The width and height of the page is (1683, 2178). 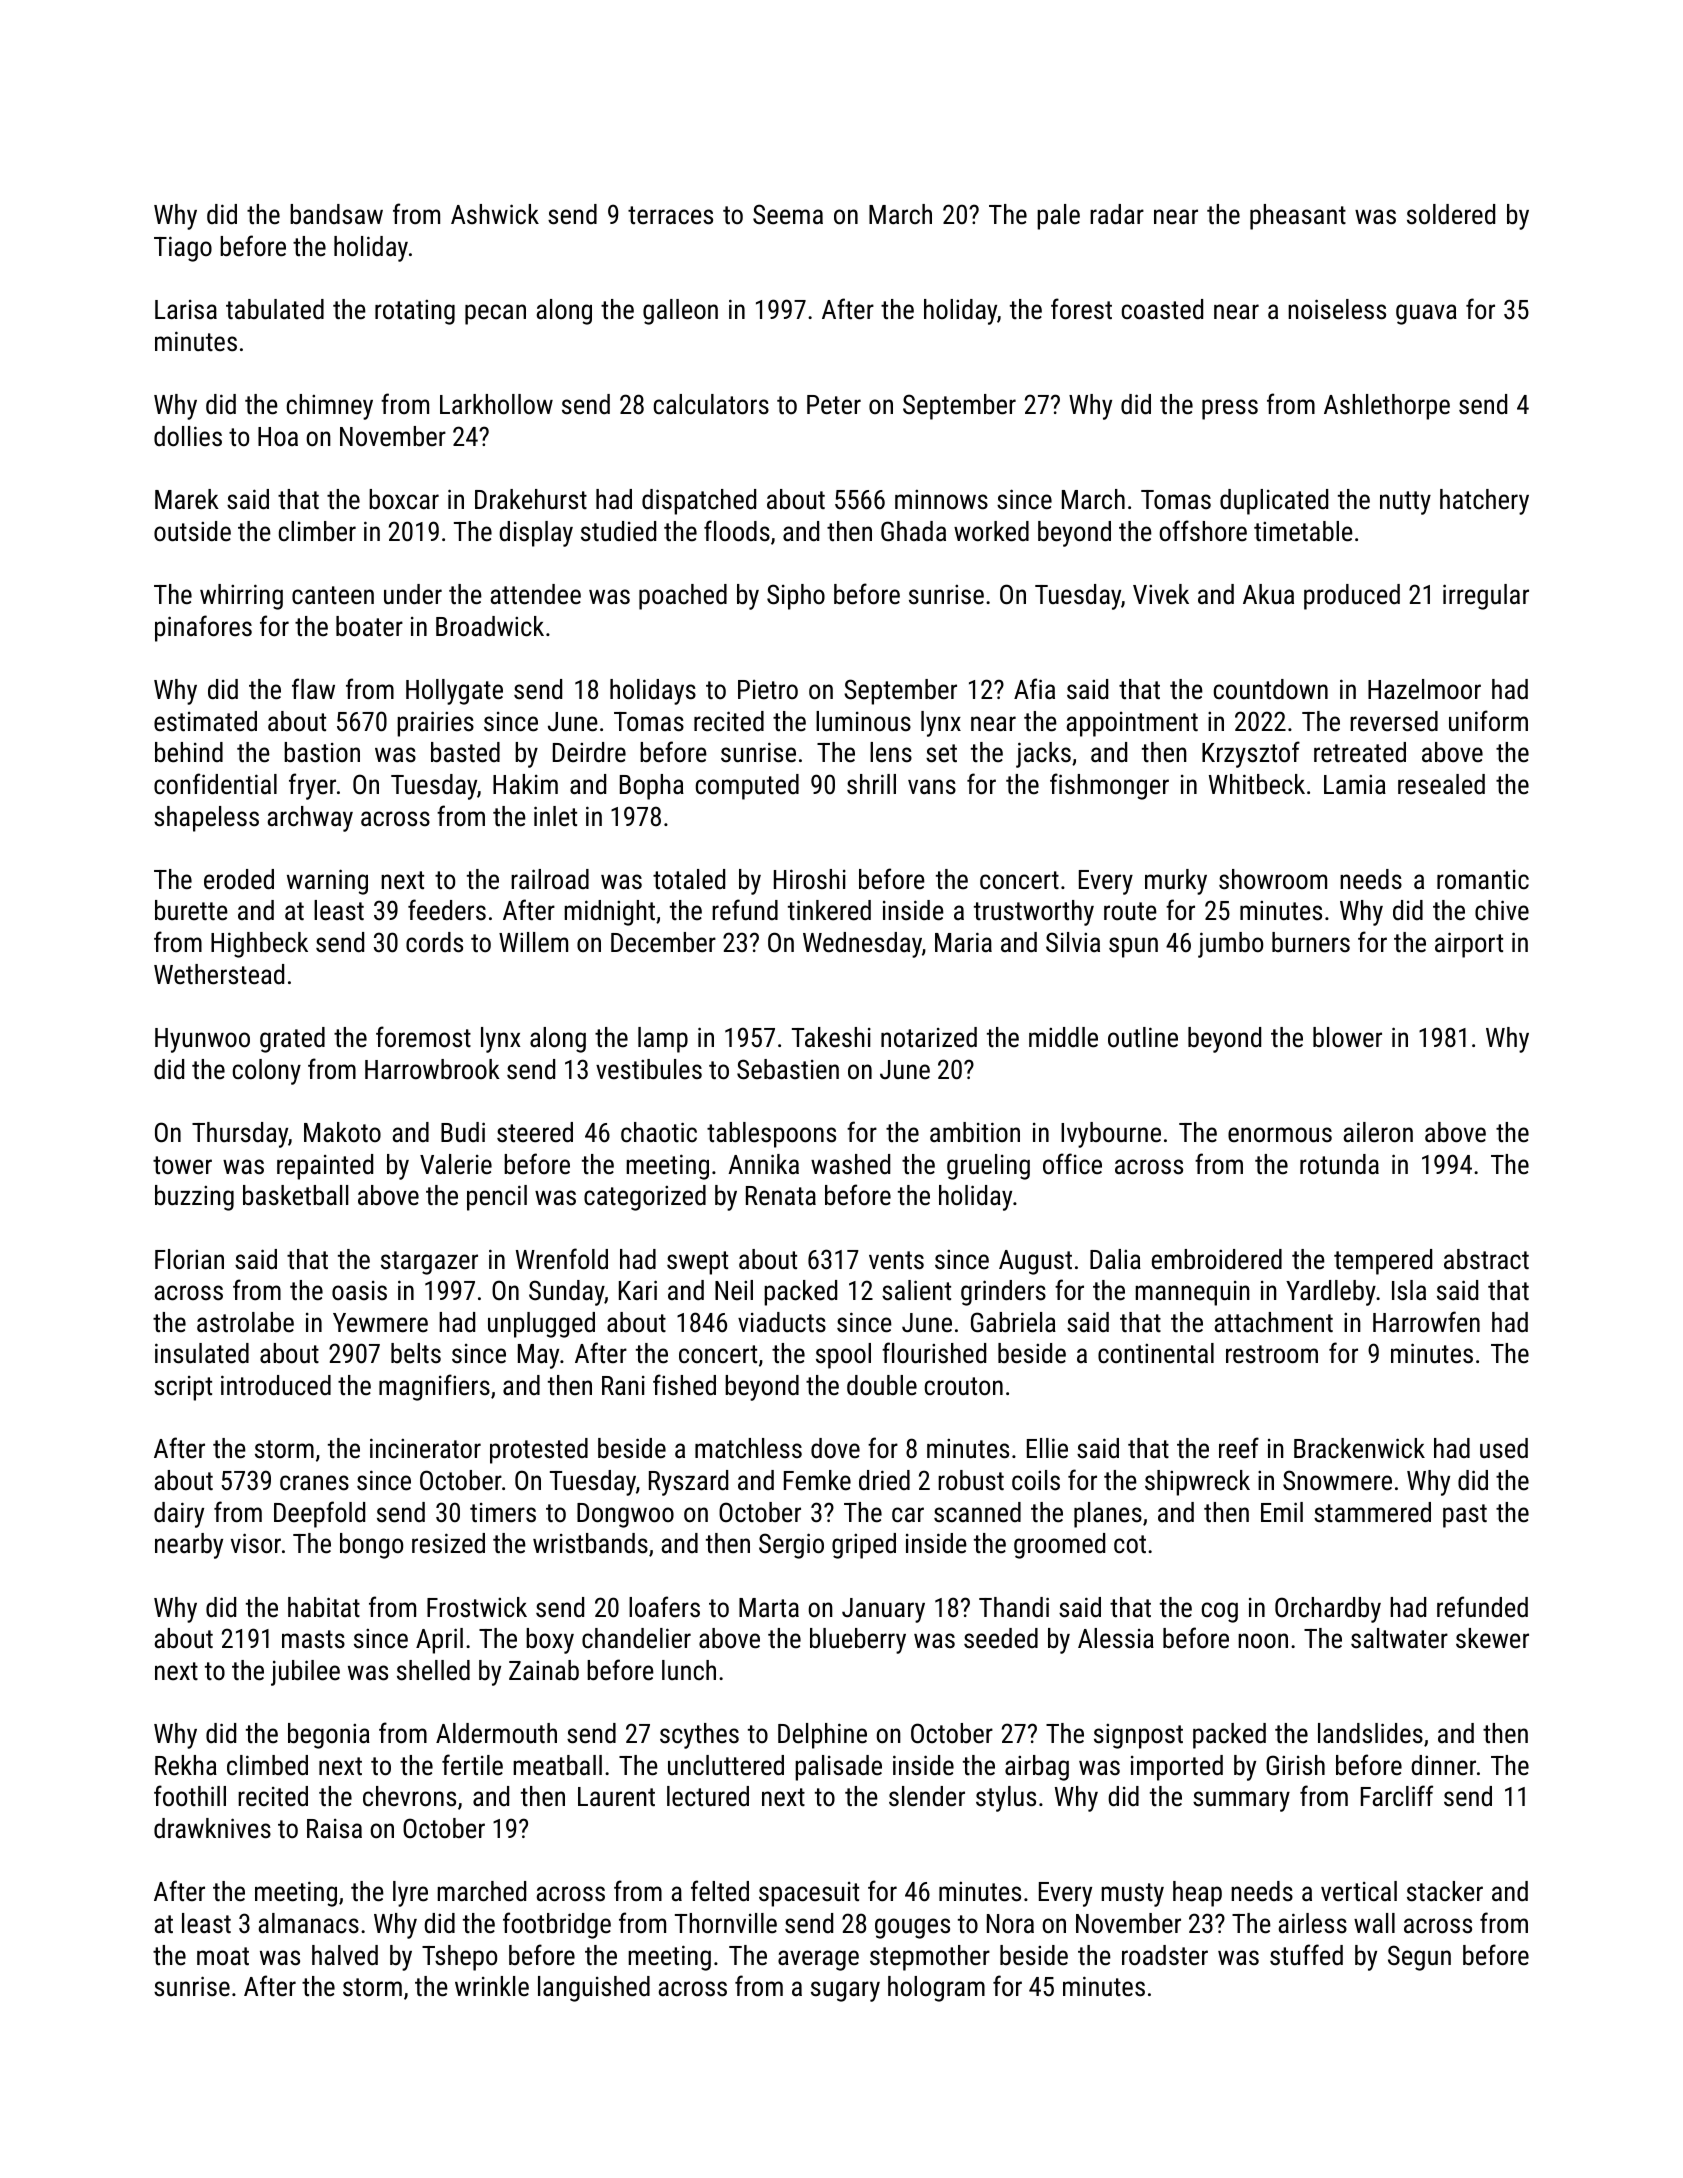 I want to click on worked, so click(x=991, y=531).
